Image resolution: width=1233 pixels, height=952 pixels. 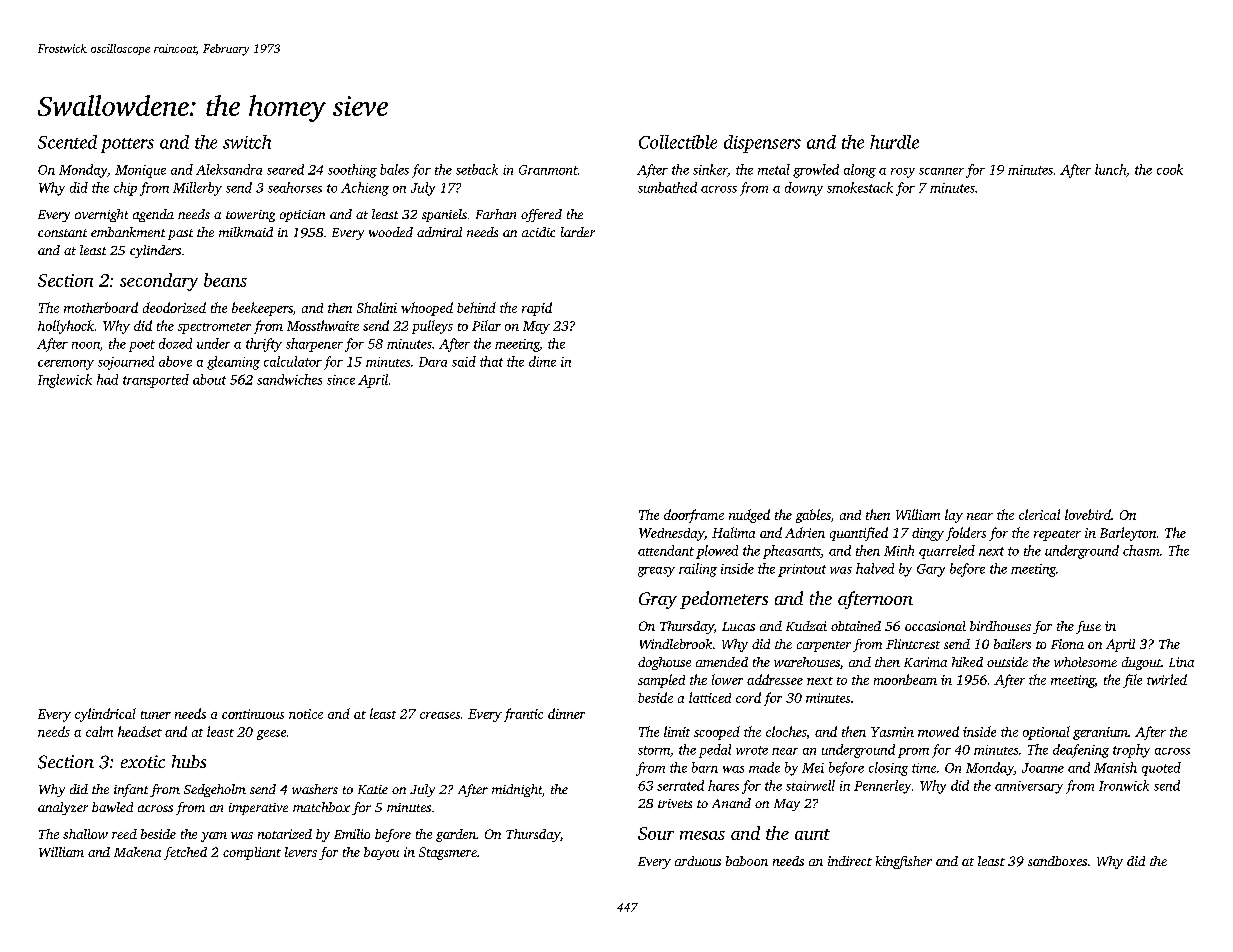 I want to click on overnight, so click(x=101, y=215).
